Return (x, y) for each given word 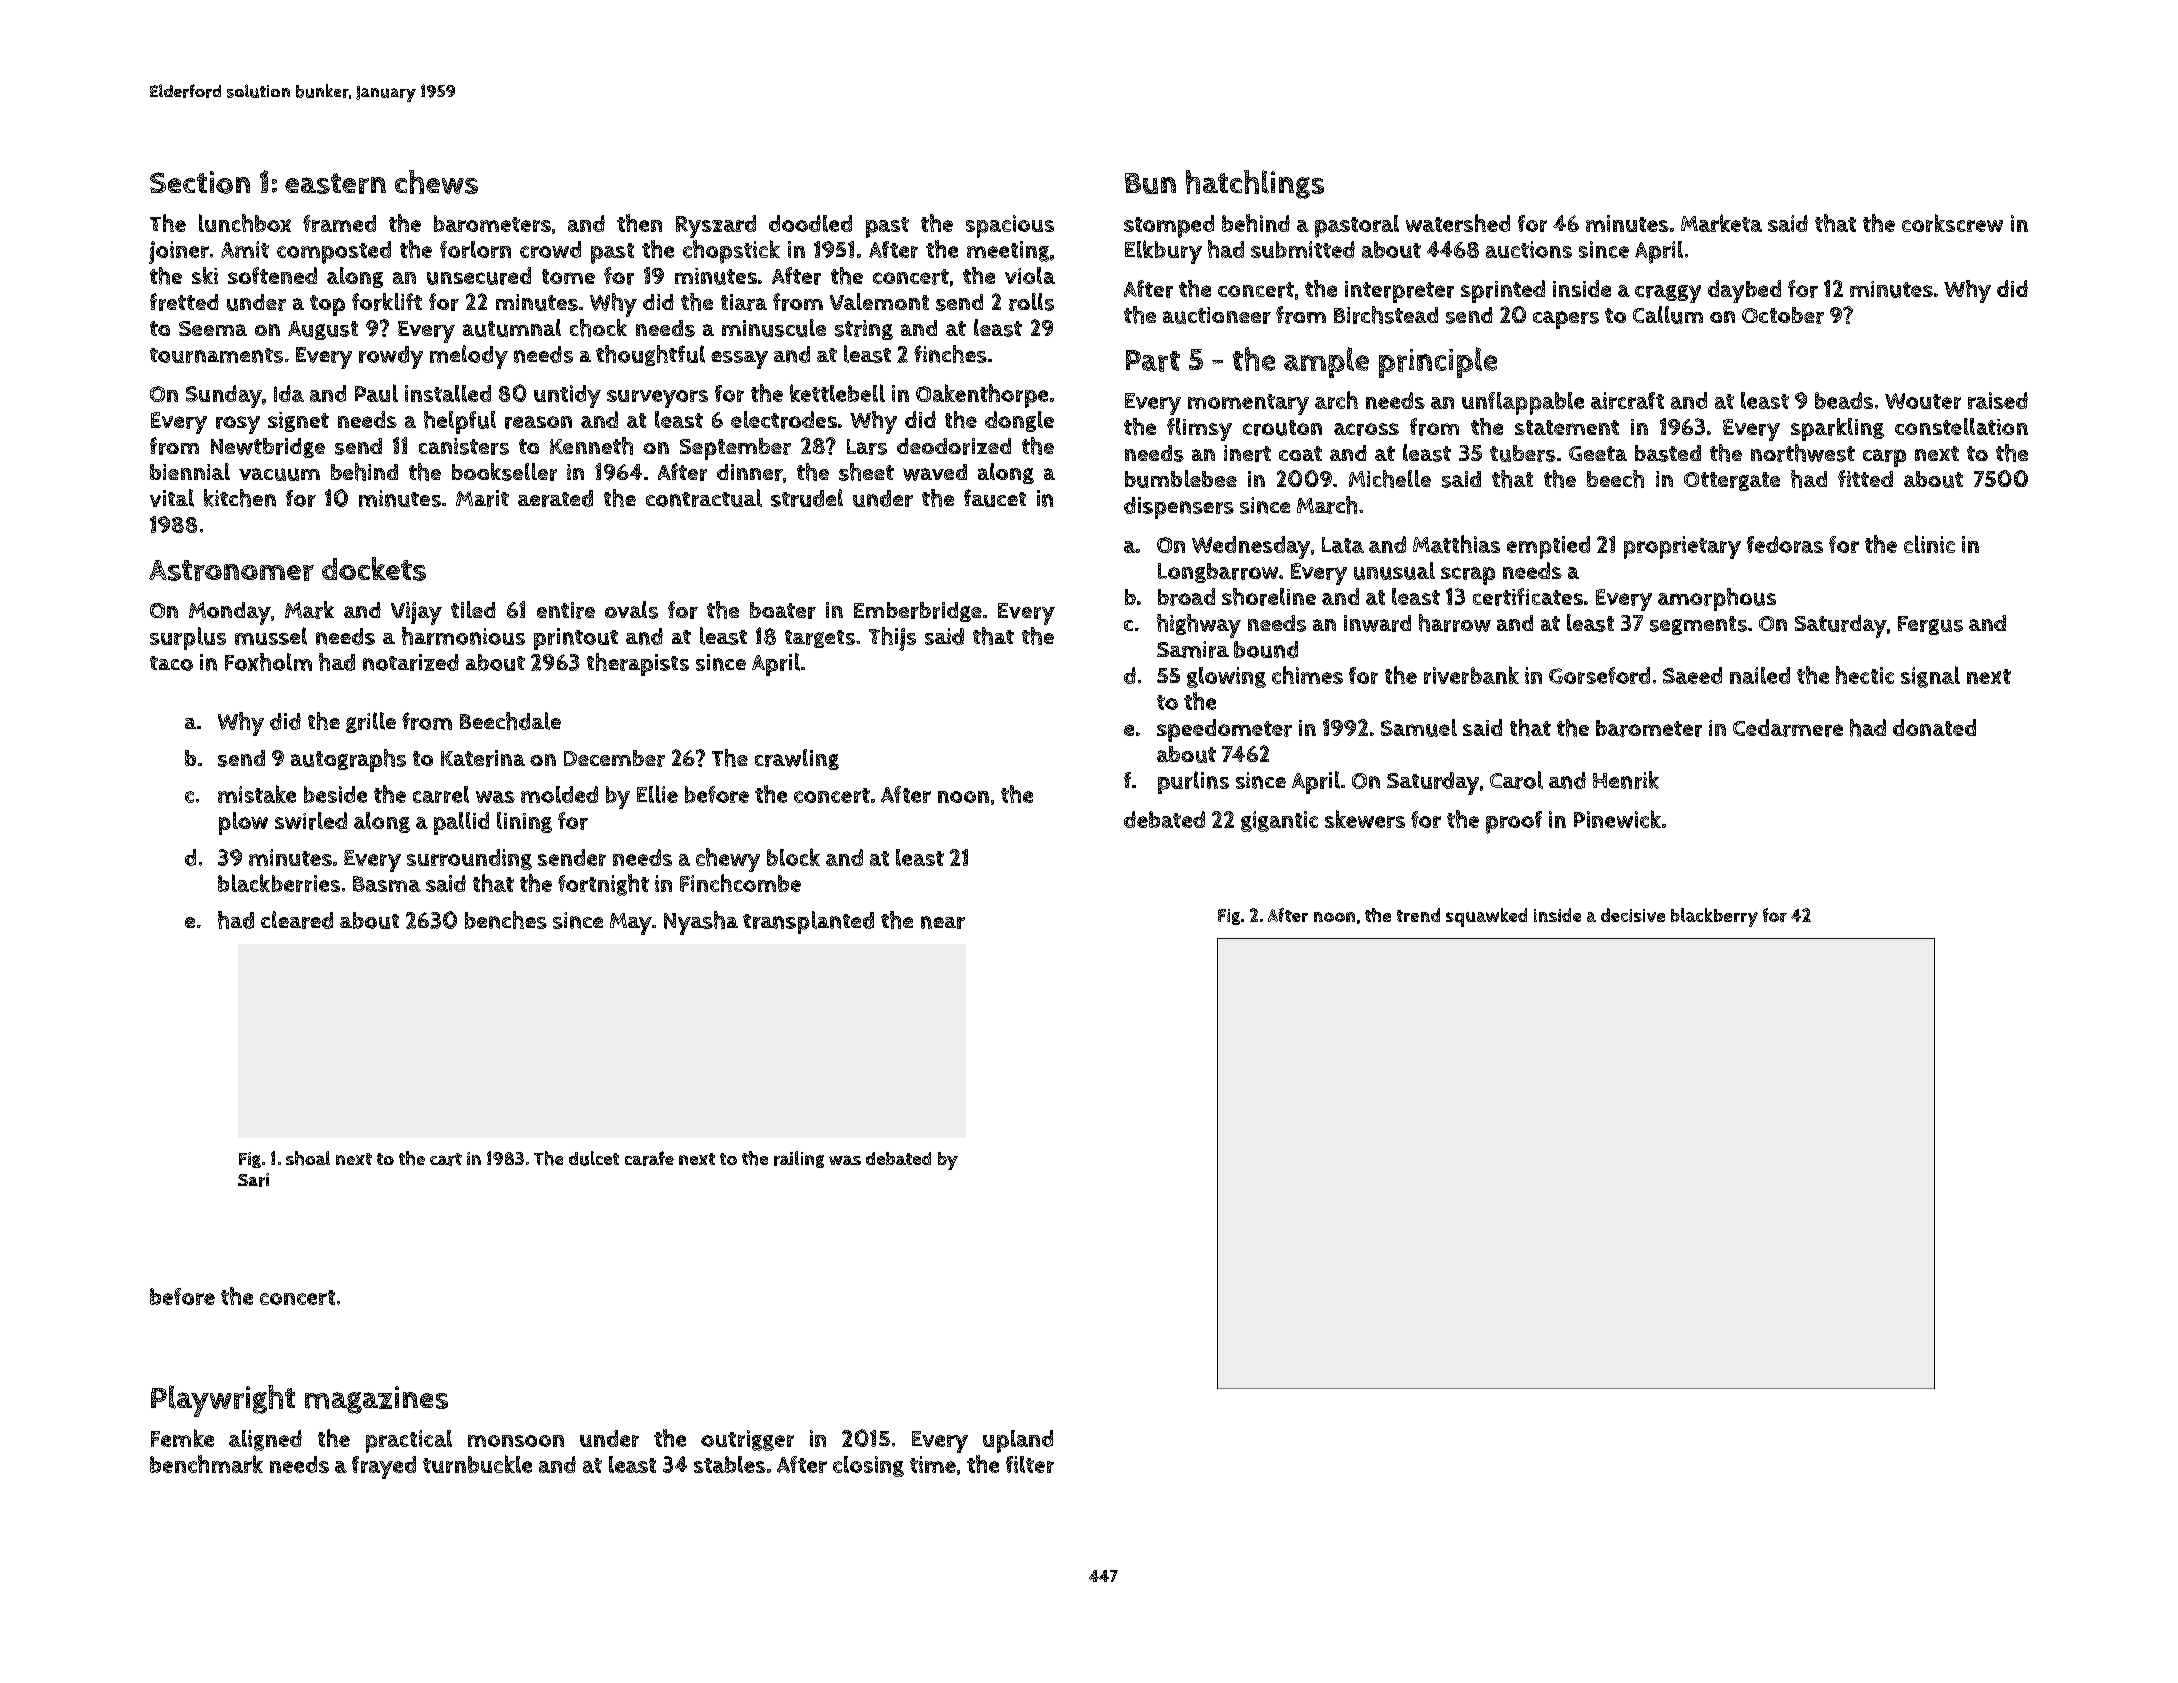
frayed (384, 1467)
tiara (744, 302)
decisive (1633, 915)
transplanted (808, 922)
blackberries (279, 883)
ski (205, 275)
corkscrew (1952, 223)
